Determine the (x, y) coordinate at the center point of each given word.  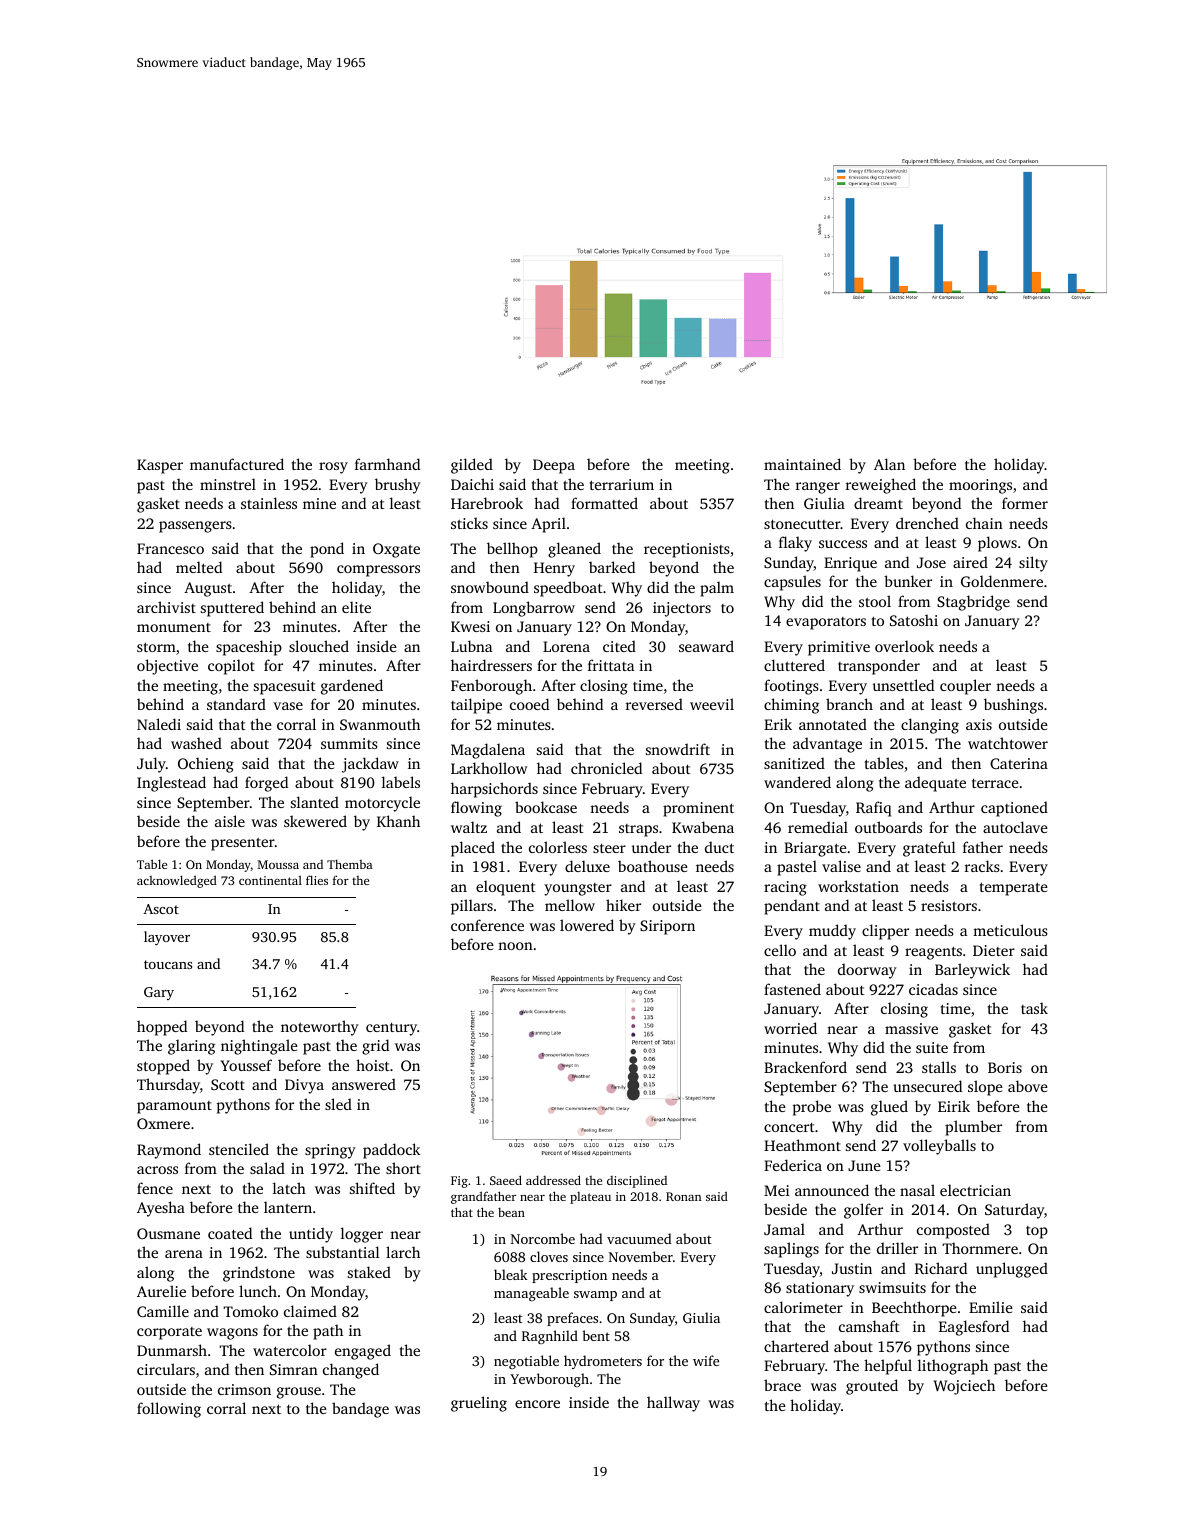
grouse (299, 1393)
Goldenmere (1002, 581)
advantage (827, 745)
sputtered (232, 609)
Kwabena (703, 827)
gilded (472, 466)
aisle (230, 821)
